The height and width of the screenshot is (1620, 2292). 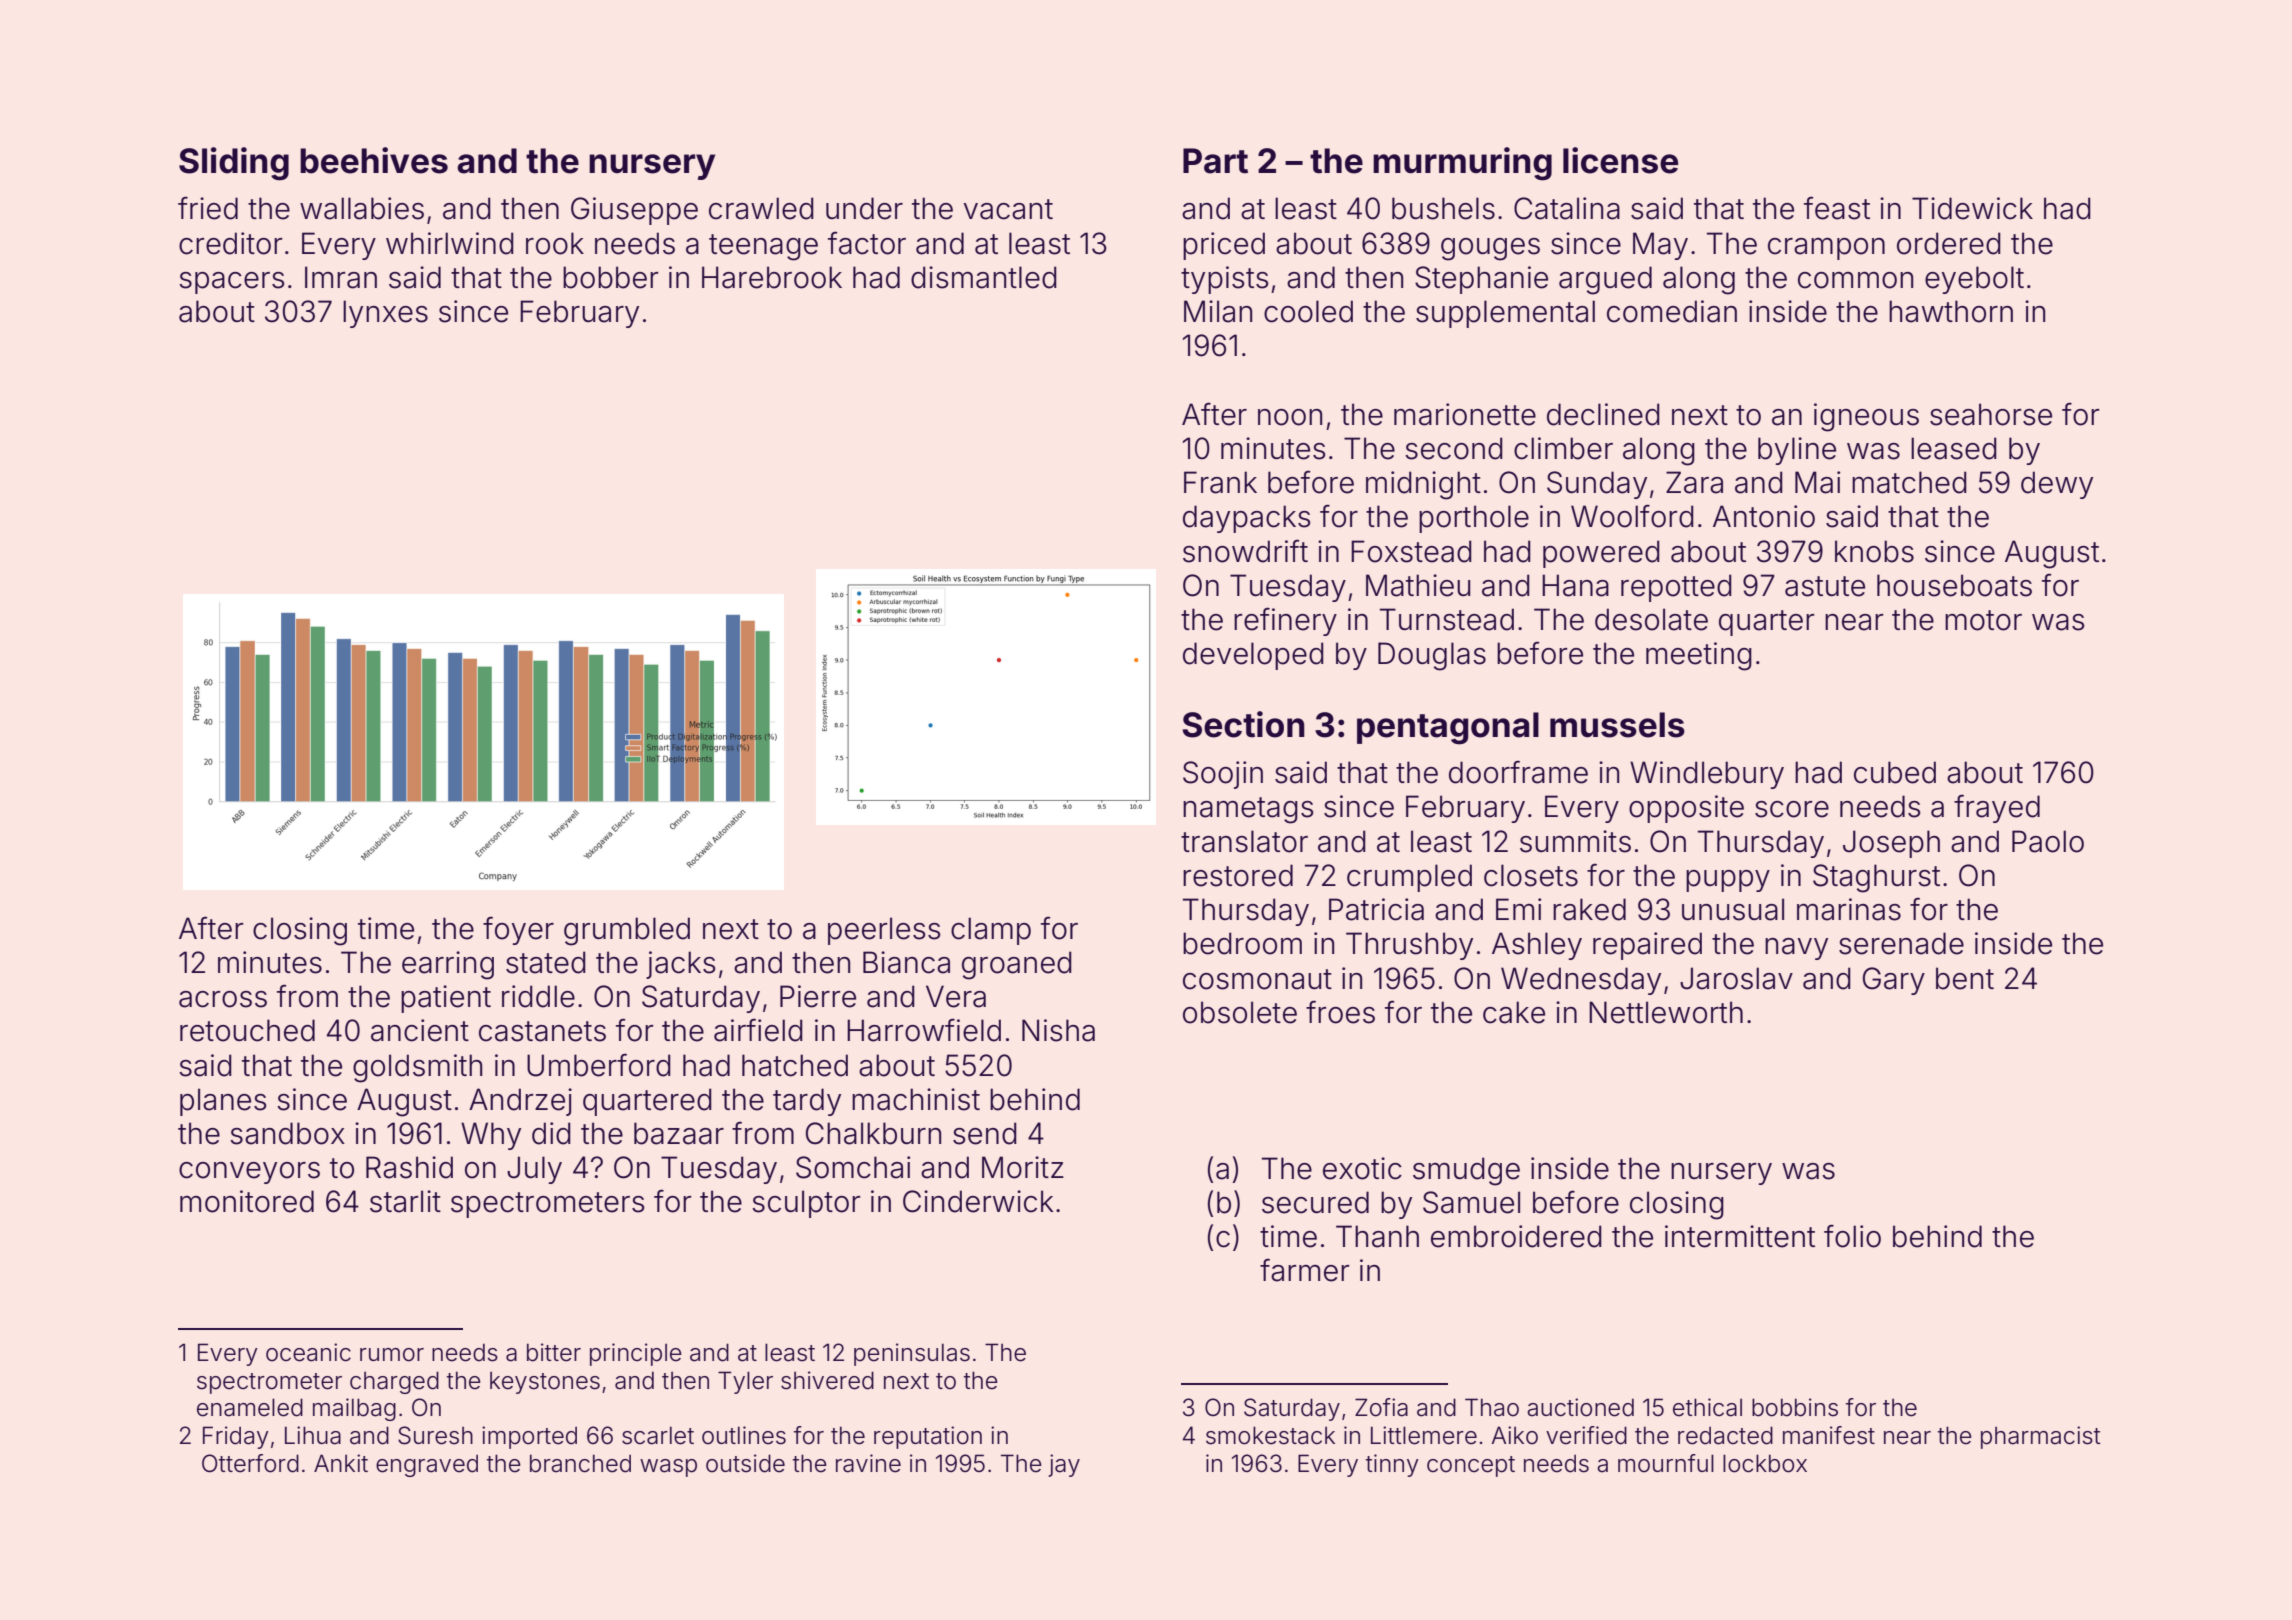 What do you see at coordinates (247, 1030) in the screenshot?
I see `retouched` at bounding box center [247, 1030].
